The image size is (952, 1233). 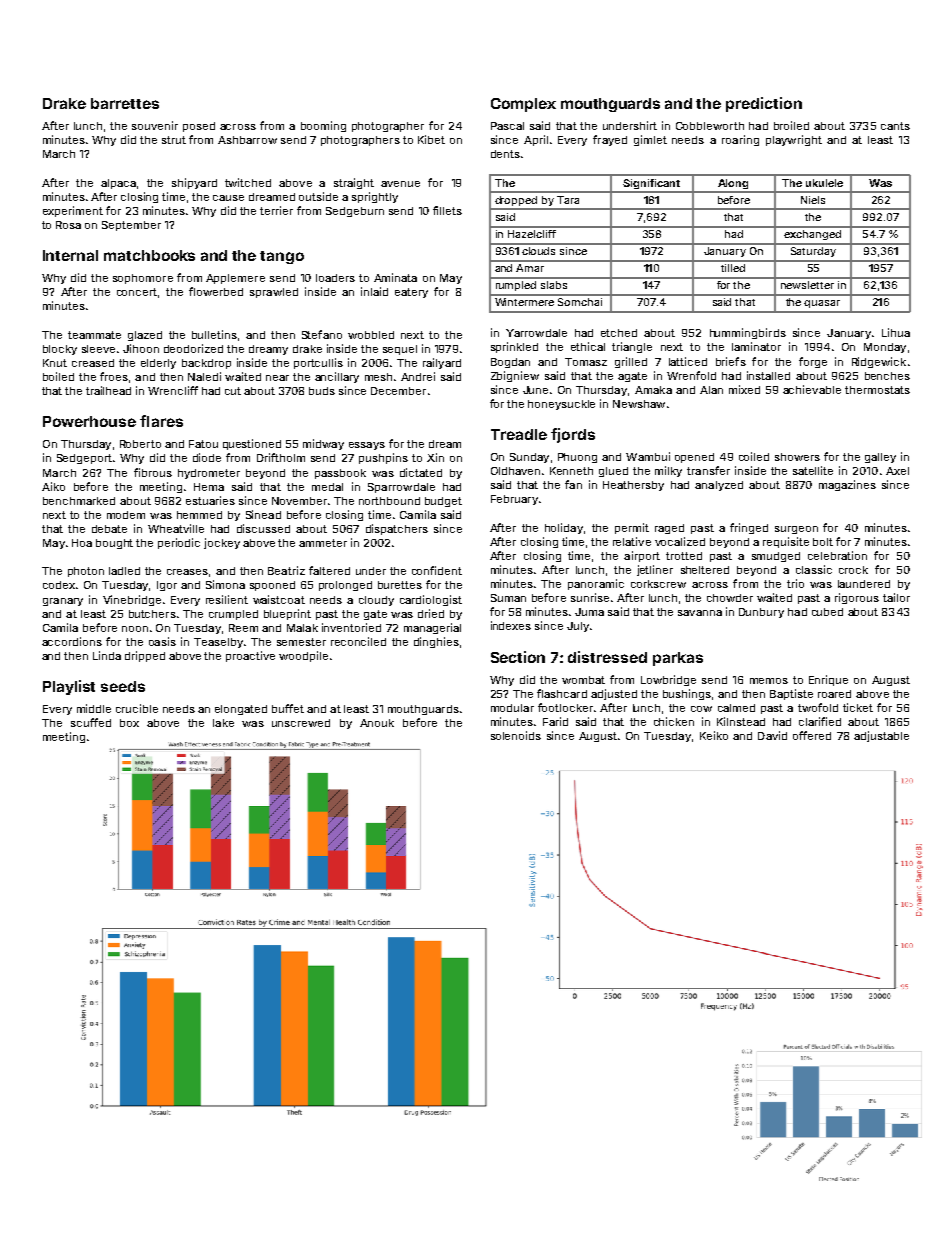 What do you see at coordinates (895, 126) in the document?
I see `cants` at bounding box center [895, 126].
